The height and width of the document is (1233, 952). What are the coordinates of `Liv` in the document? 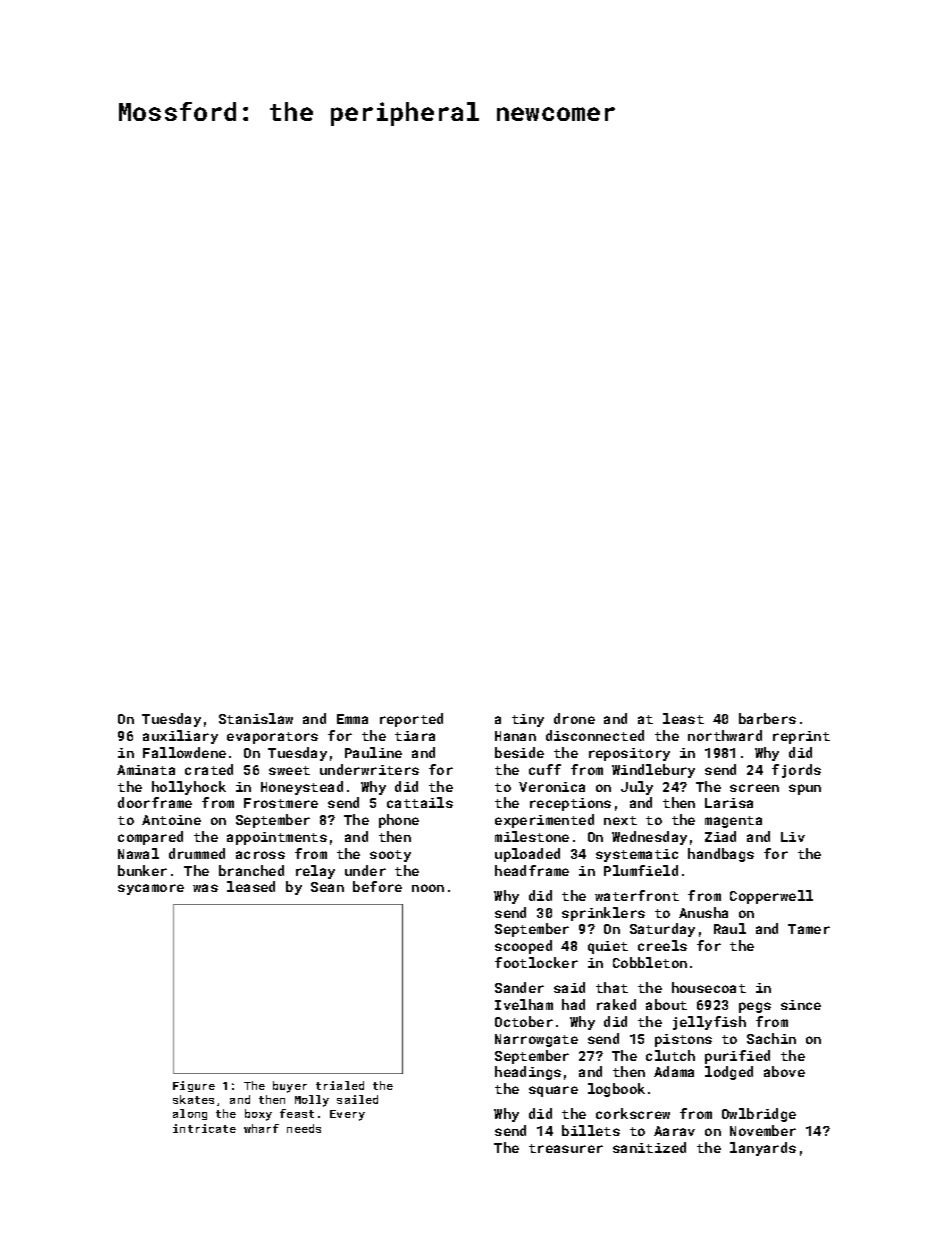 It's located at (793, 837).
